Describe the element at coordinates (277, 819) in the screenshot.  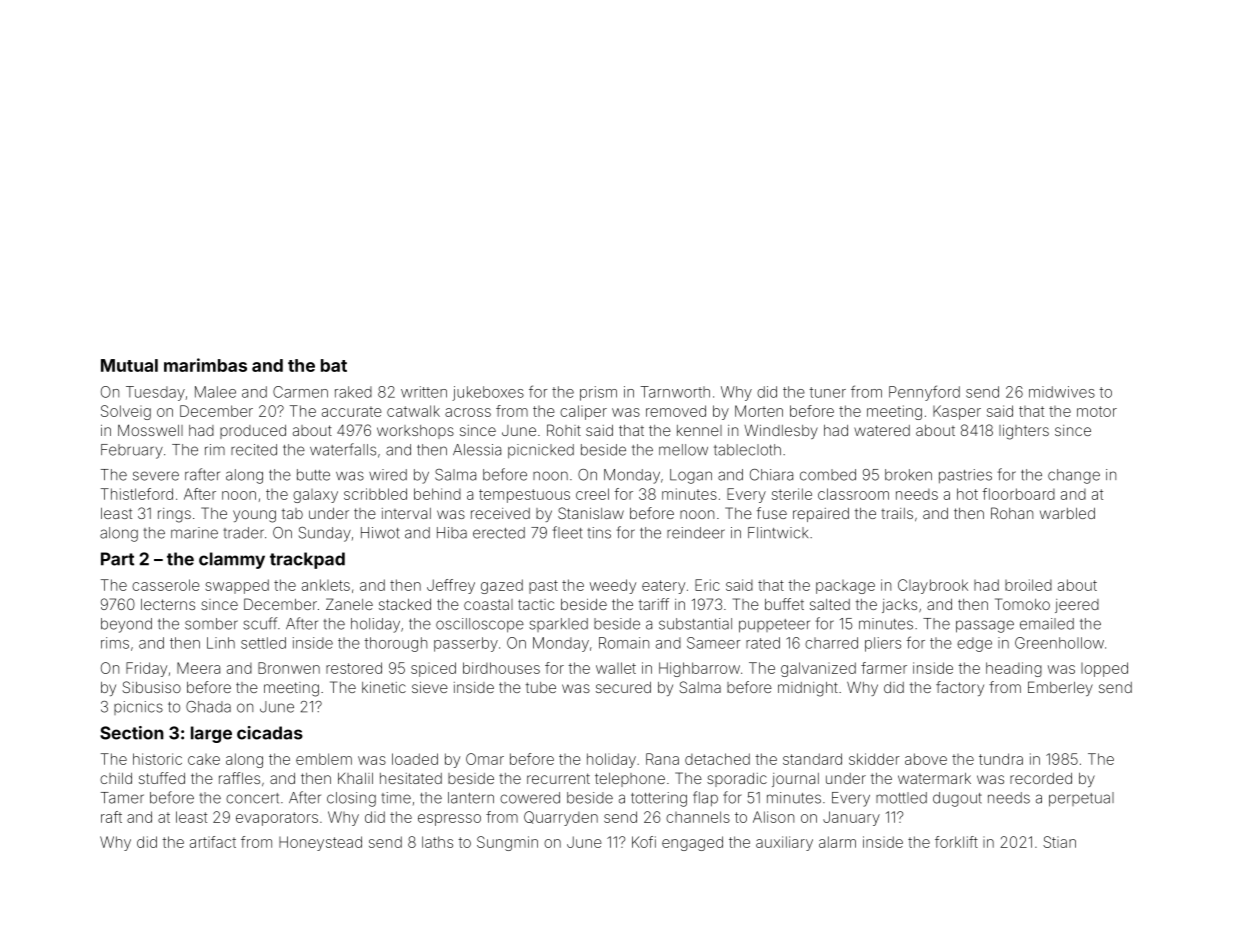
I see `evaporators` at that location.
